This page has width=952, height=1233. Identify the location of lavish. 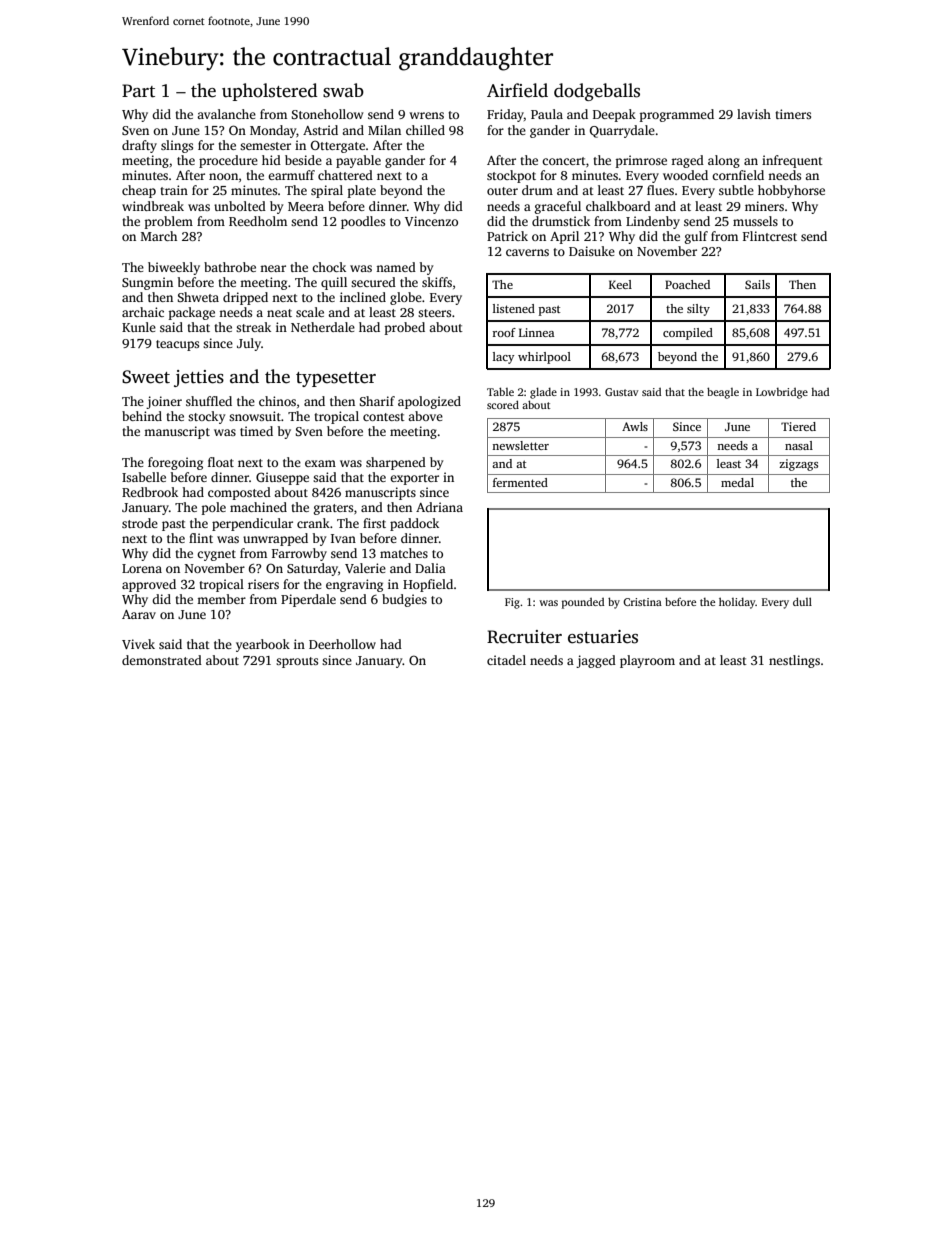
(754, 114).
